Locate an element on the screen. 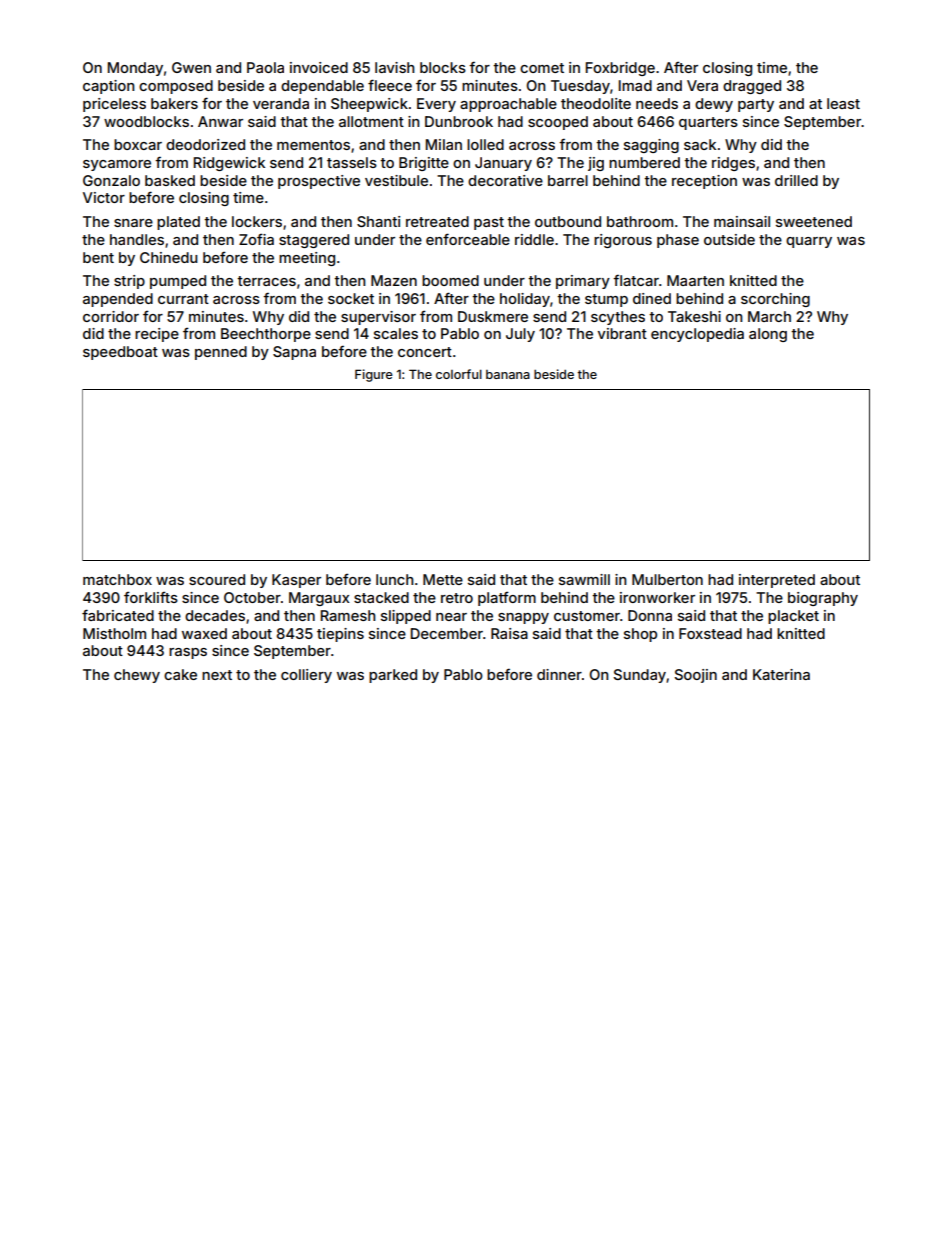 This screenshot has height=1233, width=952. riddle is located at coordinates (534, 239).
